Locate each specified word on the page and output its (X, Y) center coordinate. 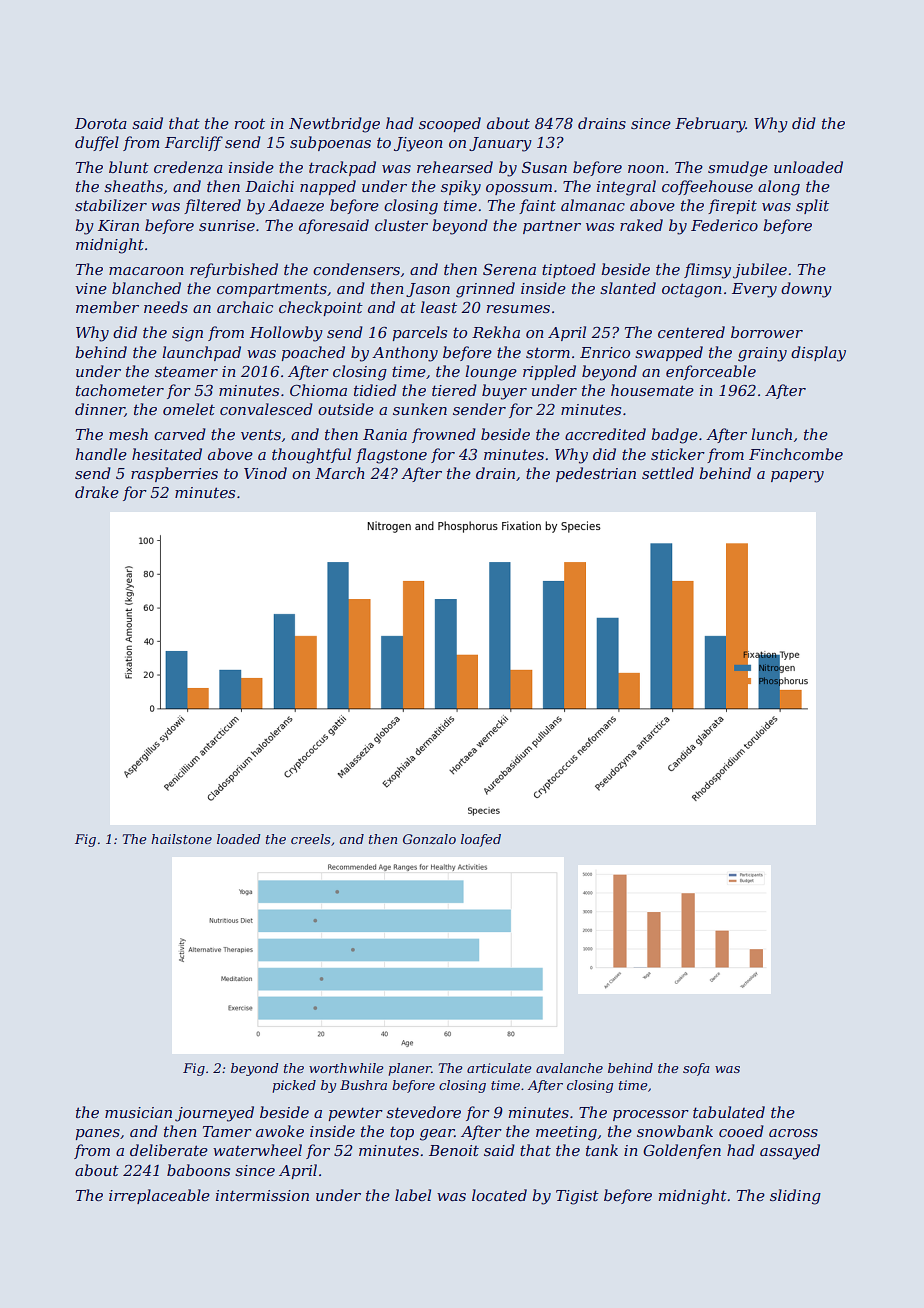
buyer (504, 392)
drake (97, 492)
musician (138, 1112)
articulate (499, 1068)
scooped (450, 124)
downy (806, 290)
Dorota (101, 123)
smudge (738, 169)
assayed (790, 1152)
